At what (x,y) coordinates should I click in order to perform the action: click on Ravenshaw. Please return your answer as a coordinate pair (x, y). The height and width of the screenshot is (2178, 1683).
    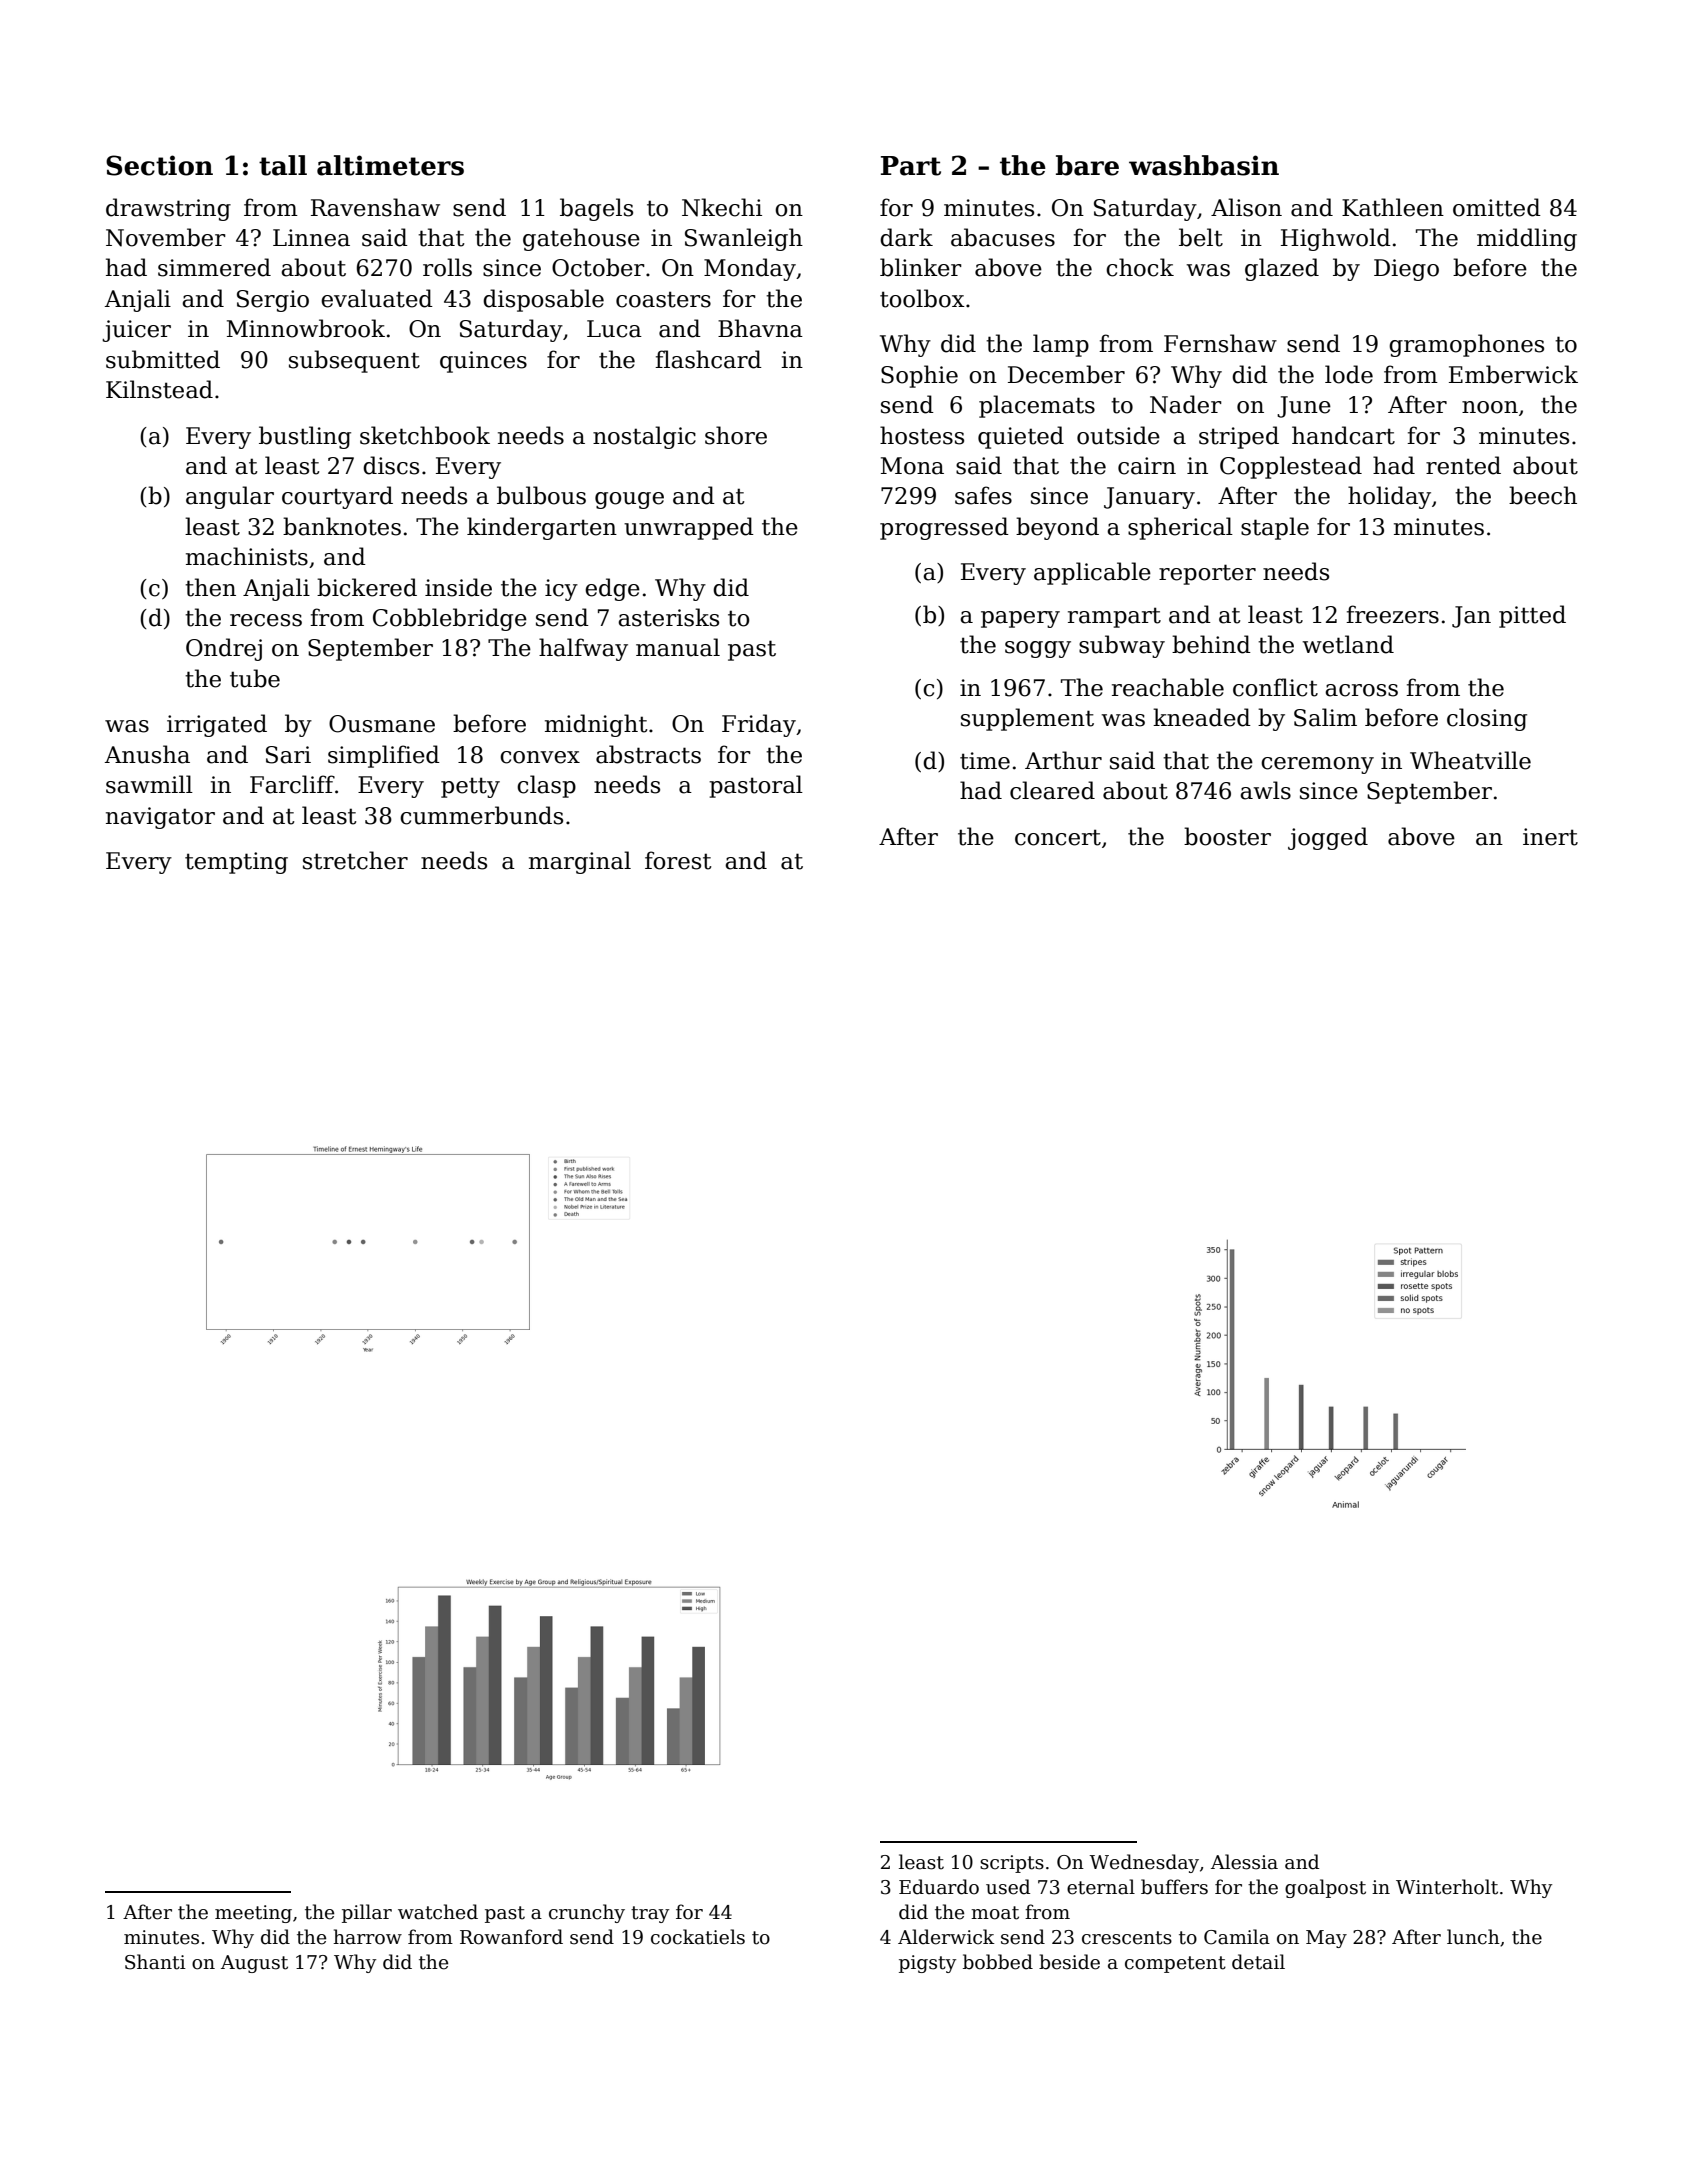
    Looking at the image, I should click on (375, 207).
